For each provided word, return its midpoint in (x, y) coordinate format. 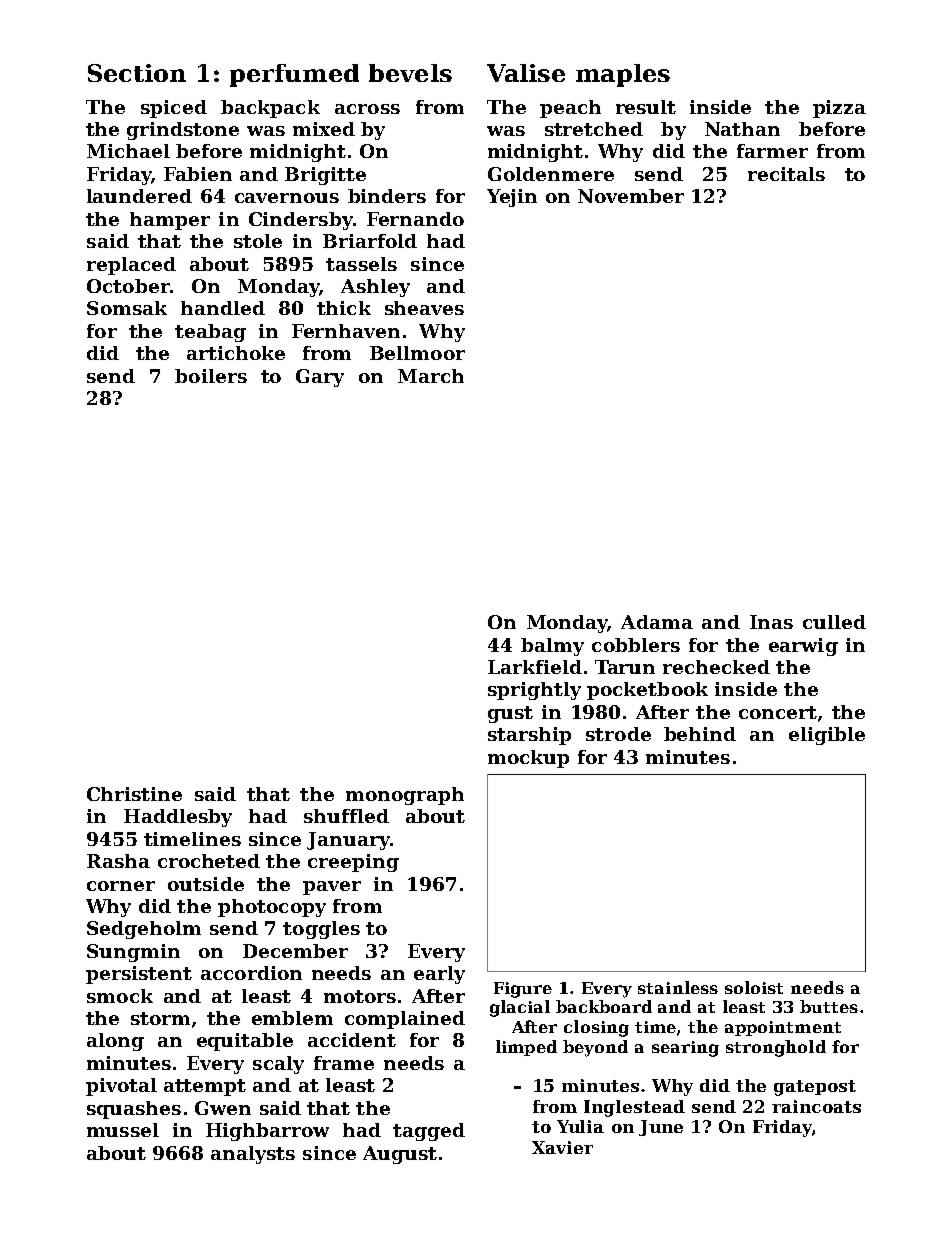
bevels (410, 73)
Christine (134, 794)
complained (405, 1020)
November (631, 196)
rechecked (716, 667)
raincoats (816, 1106)
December (295, 951)
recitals (786, 174)
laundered (139, 196)
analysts (253, 1155)
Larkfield (535, 667)
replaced (131, 266)
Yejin (512, 198)
